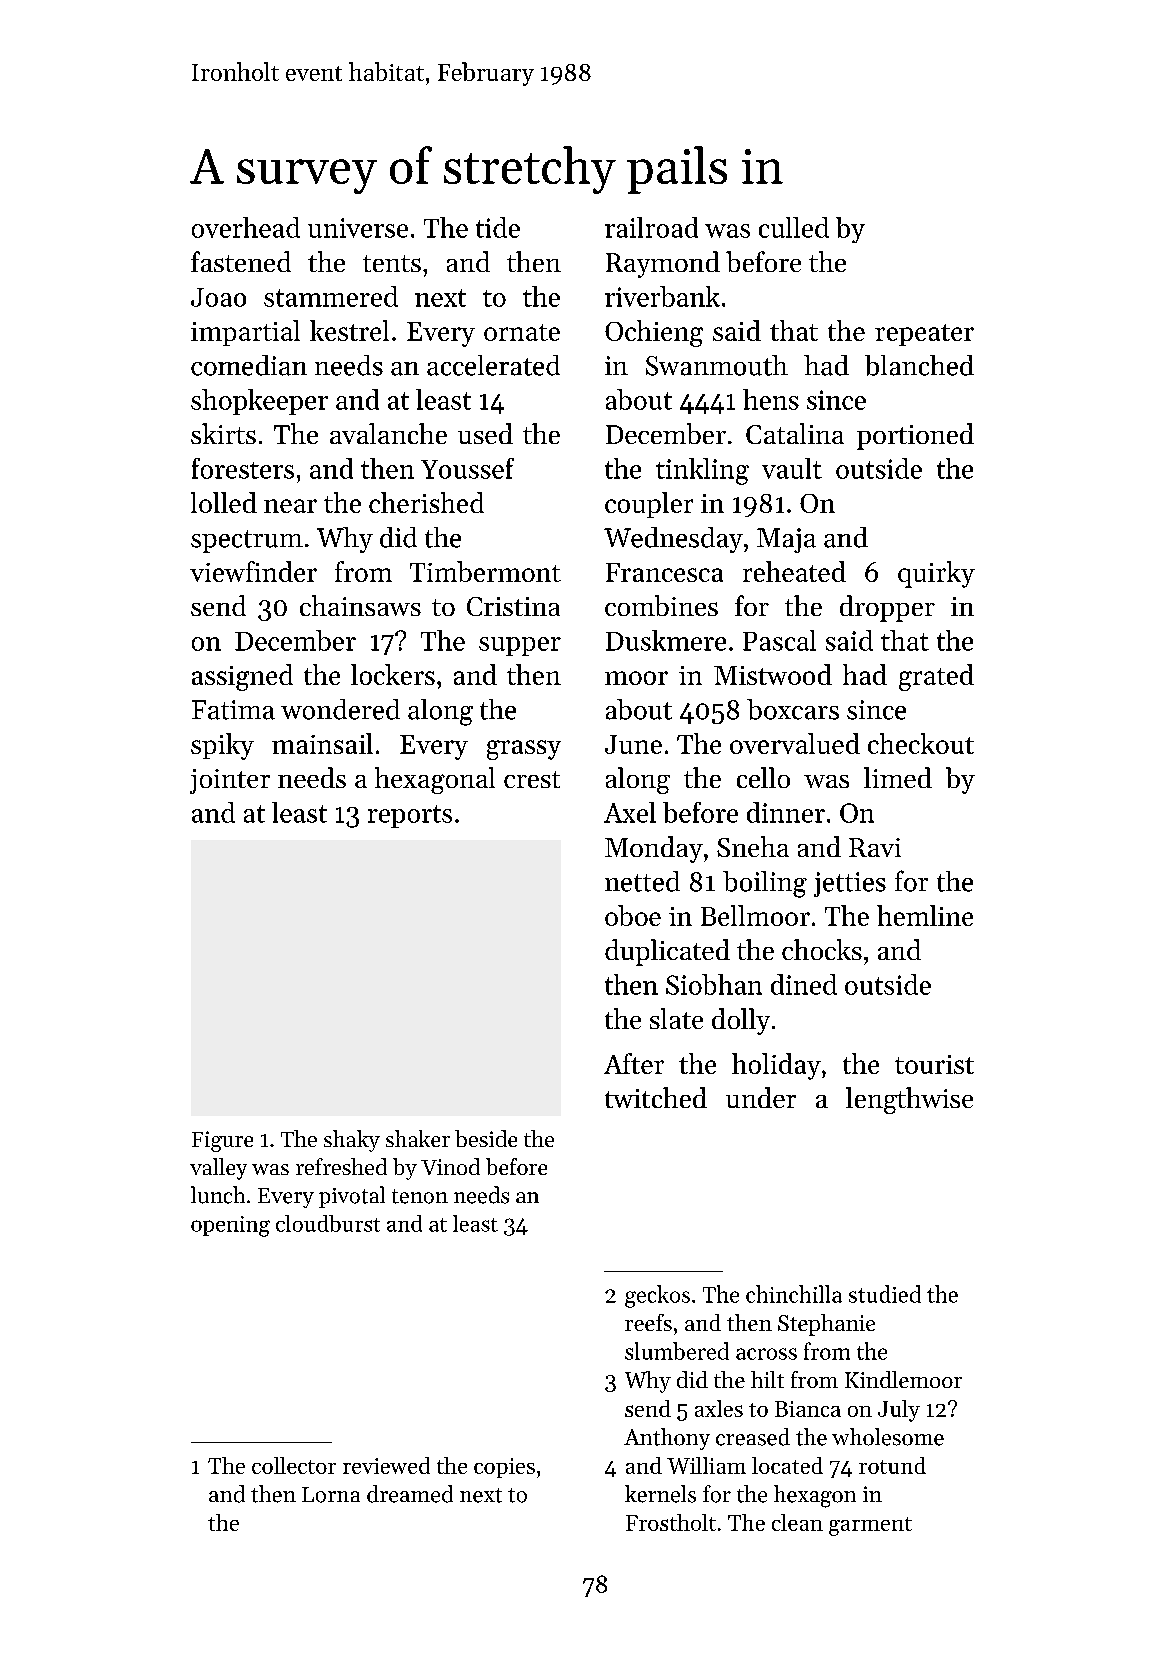  What do you see at coordinates (410, 816) in the screenshot?
I see `reports` at bounding box center [410, 816].
